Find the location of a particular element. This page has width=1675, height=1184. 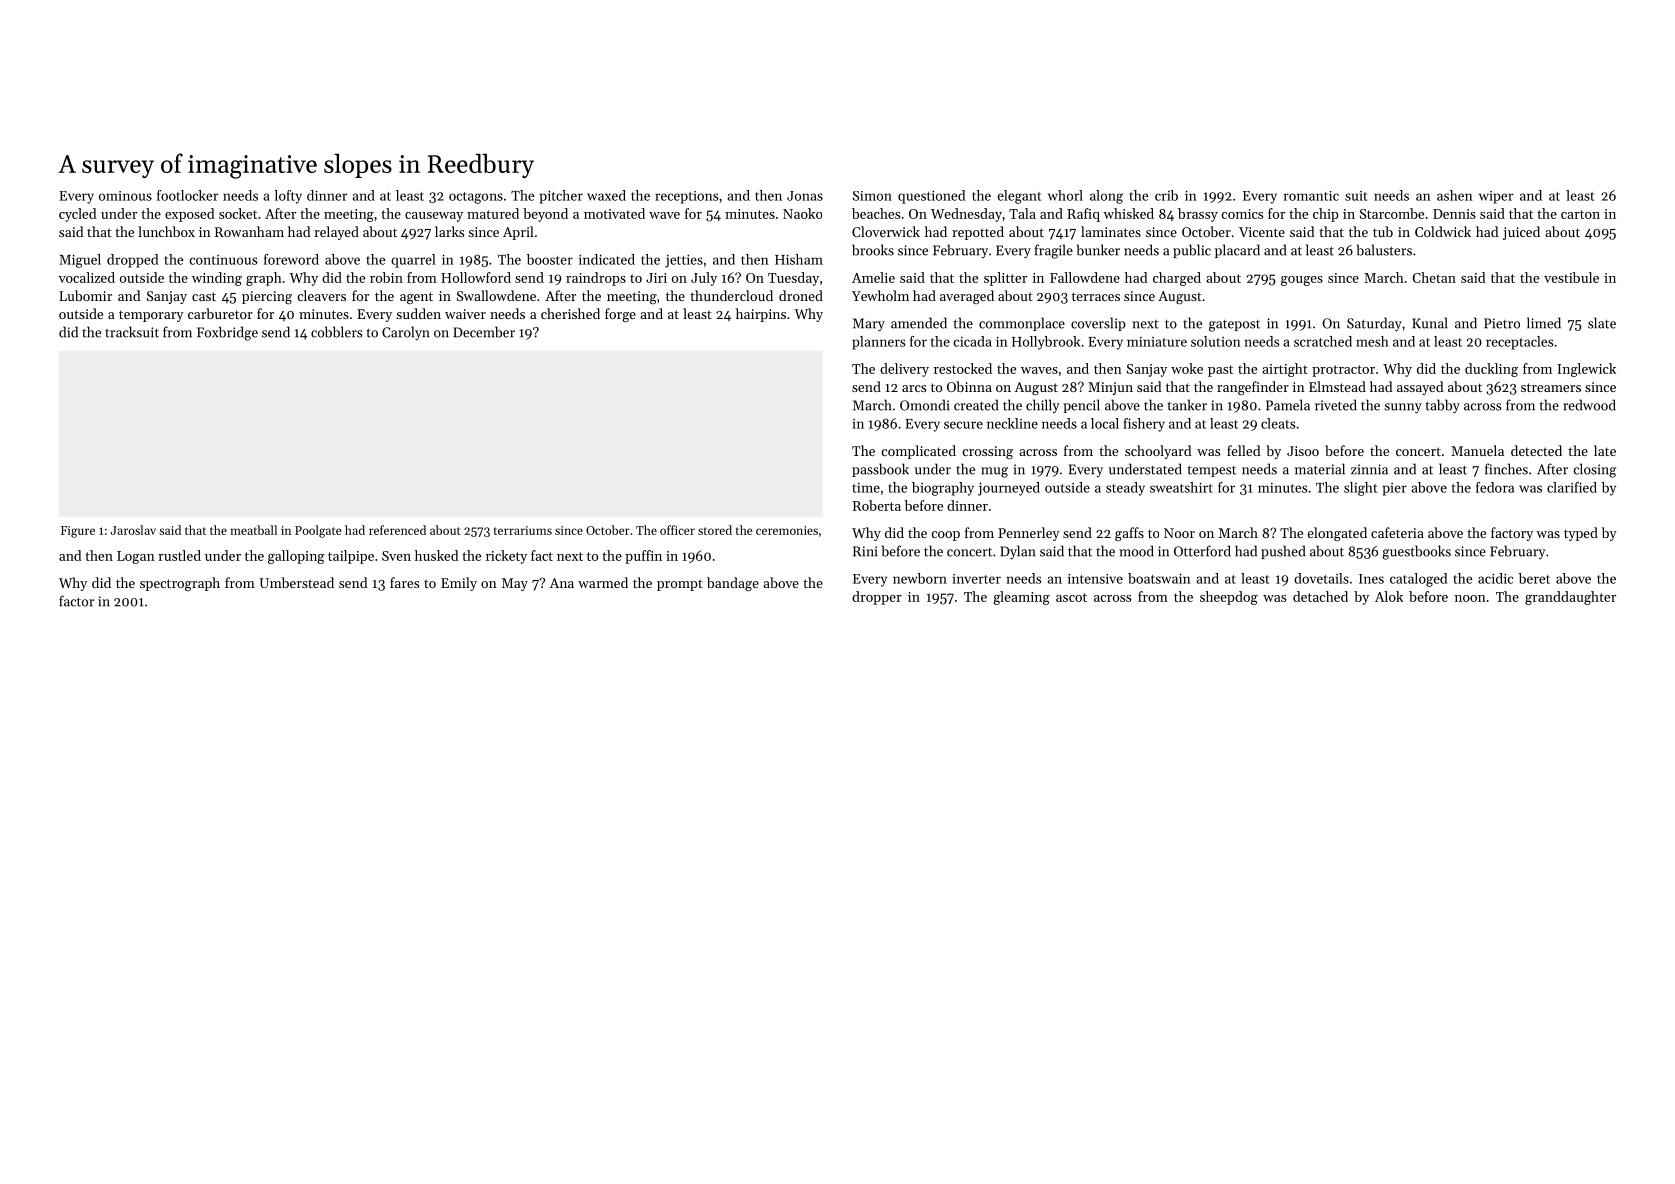

fares is located at coordinates (404, 582).
